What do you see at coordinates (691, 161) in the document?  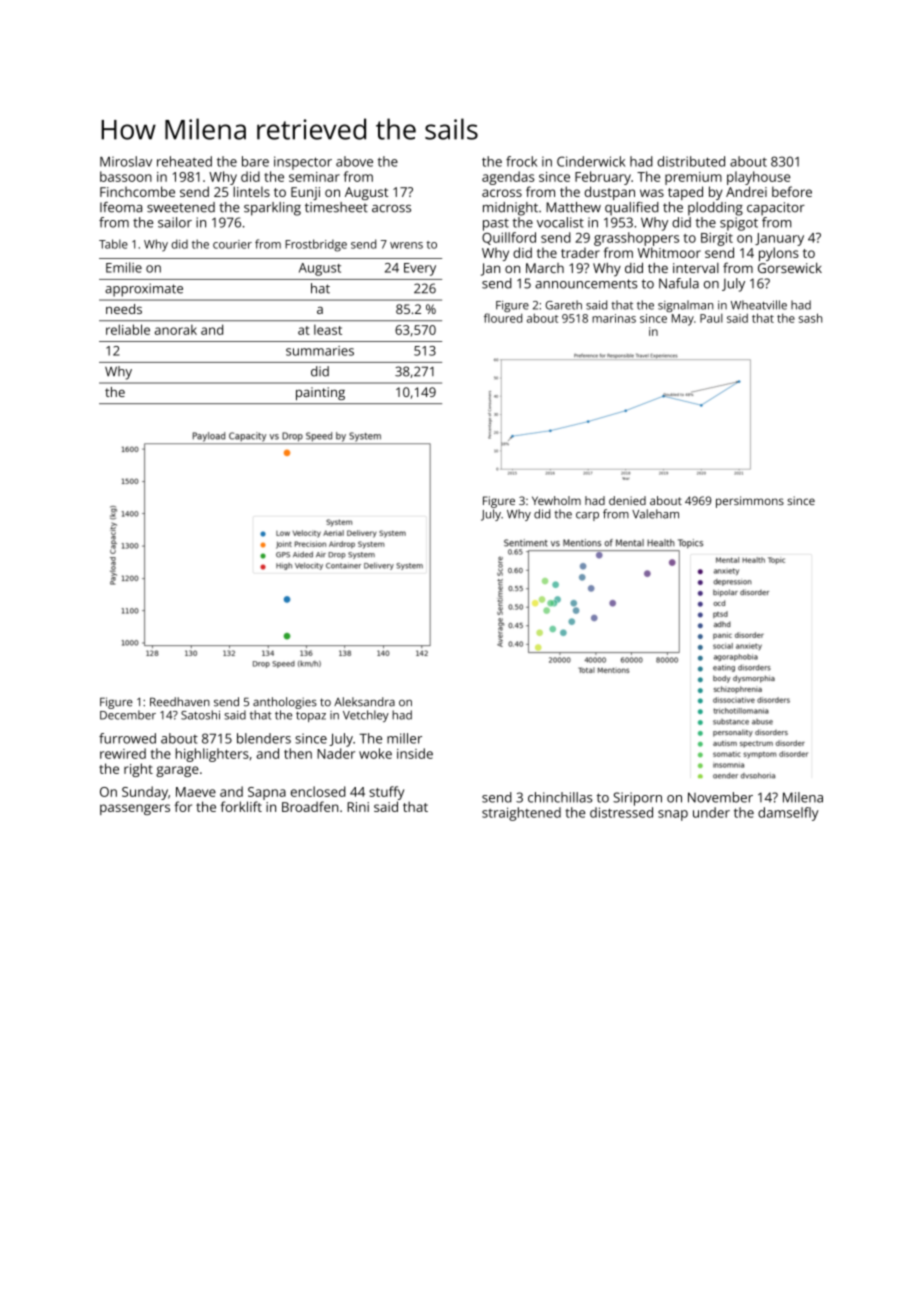 I see `distributed` at bounding box center [691, 161].
